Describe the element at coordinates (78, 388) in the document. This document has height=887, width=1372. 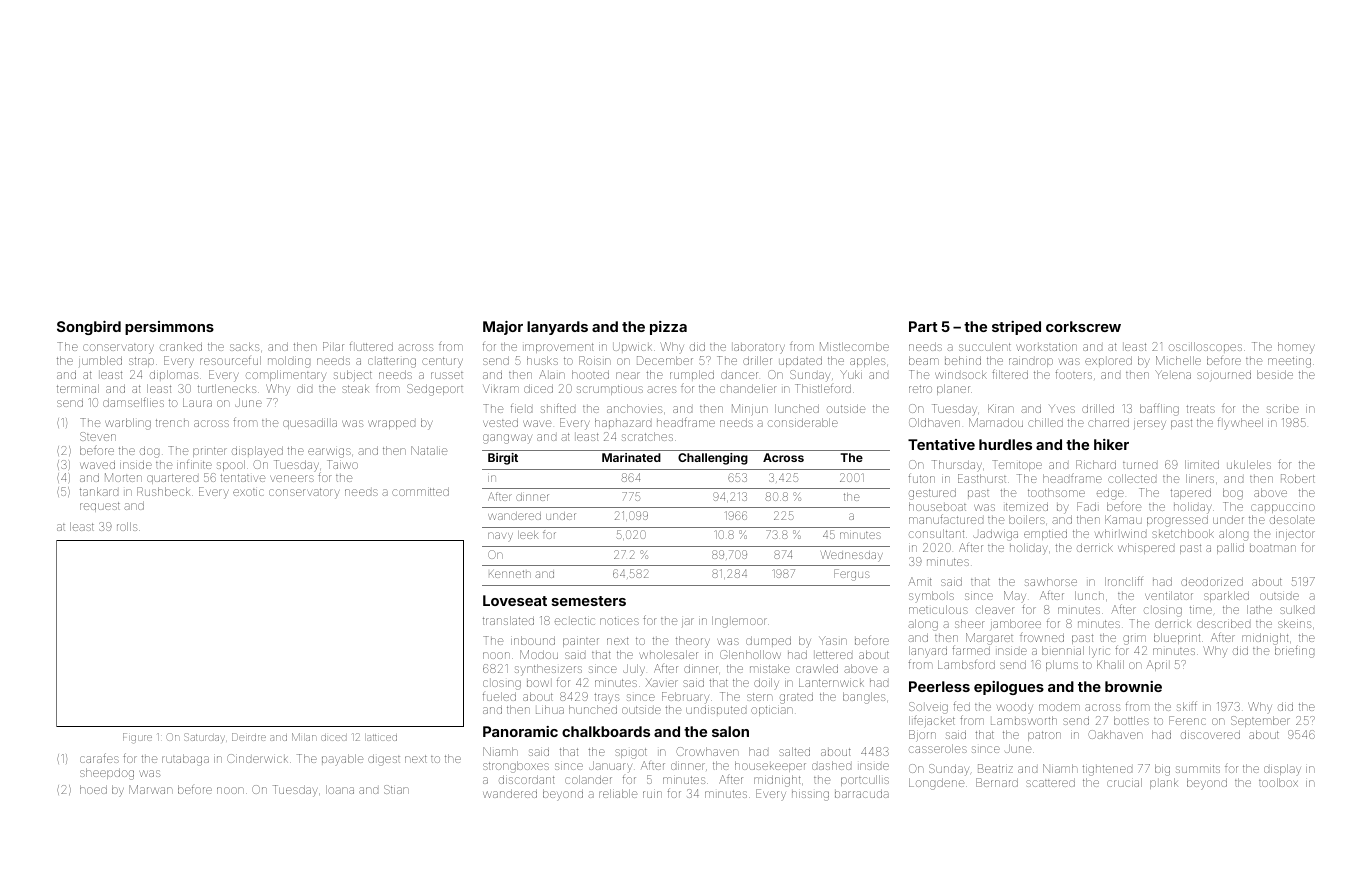
I see `terminal` at that location.
